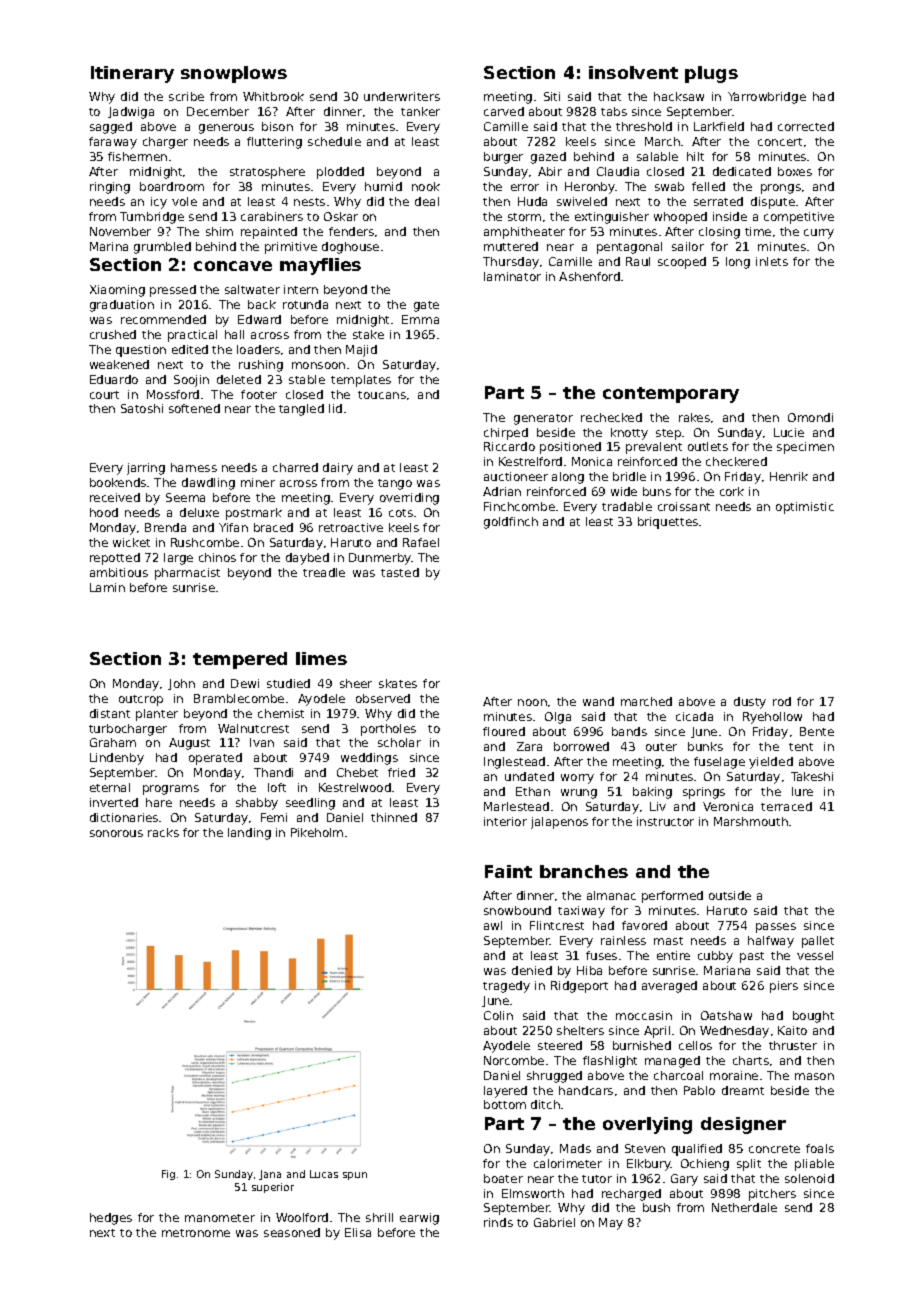  Describe the element at coordinates (111, 1219) in the image. I see `hedges` at that location.
